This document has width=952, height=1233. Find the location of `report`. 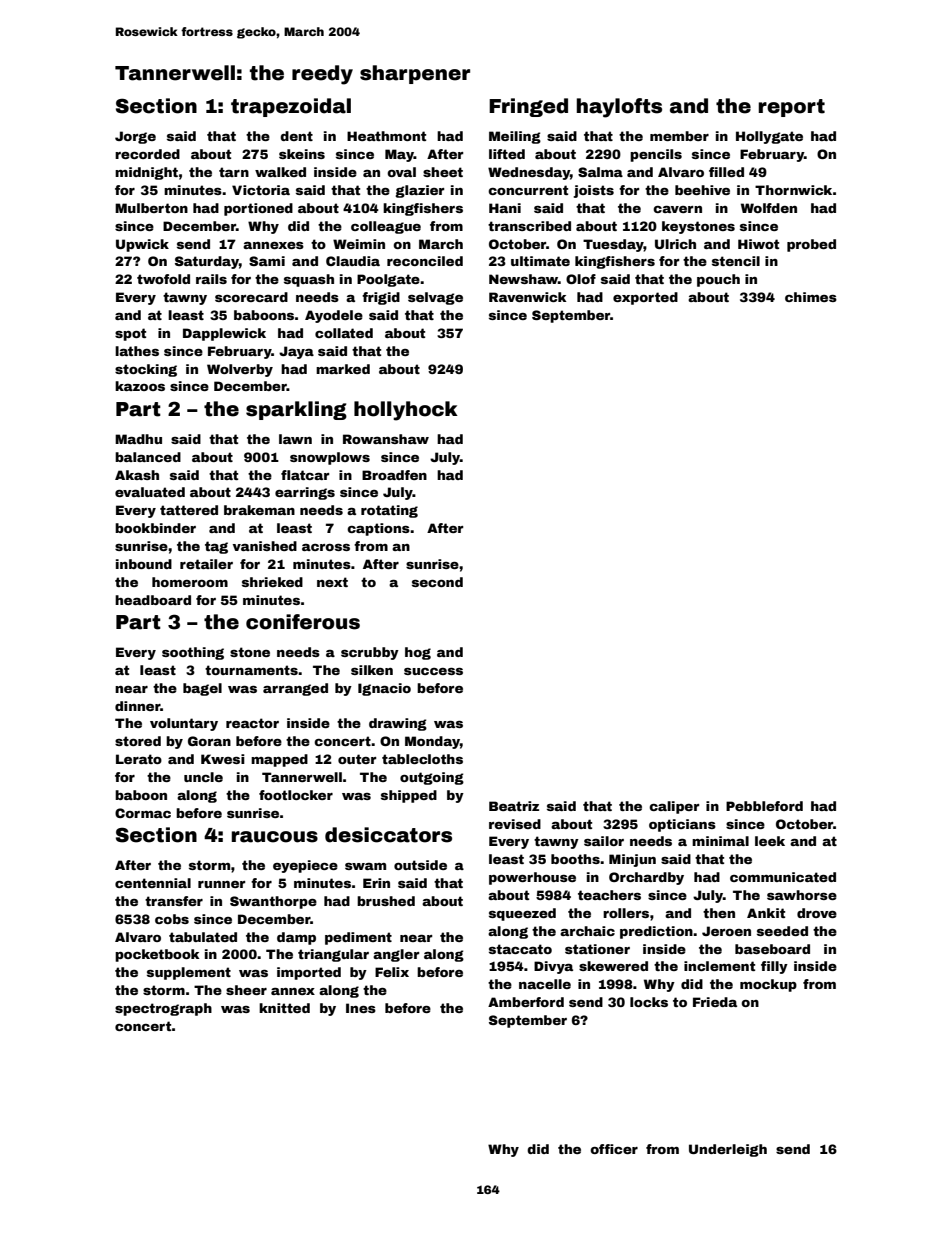

report is located at coordinates (792, 108).
